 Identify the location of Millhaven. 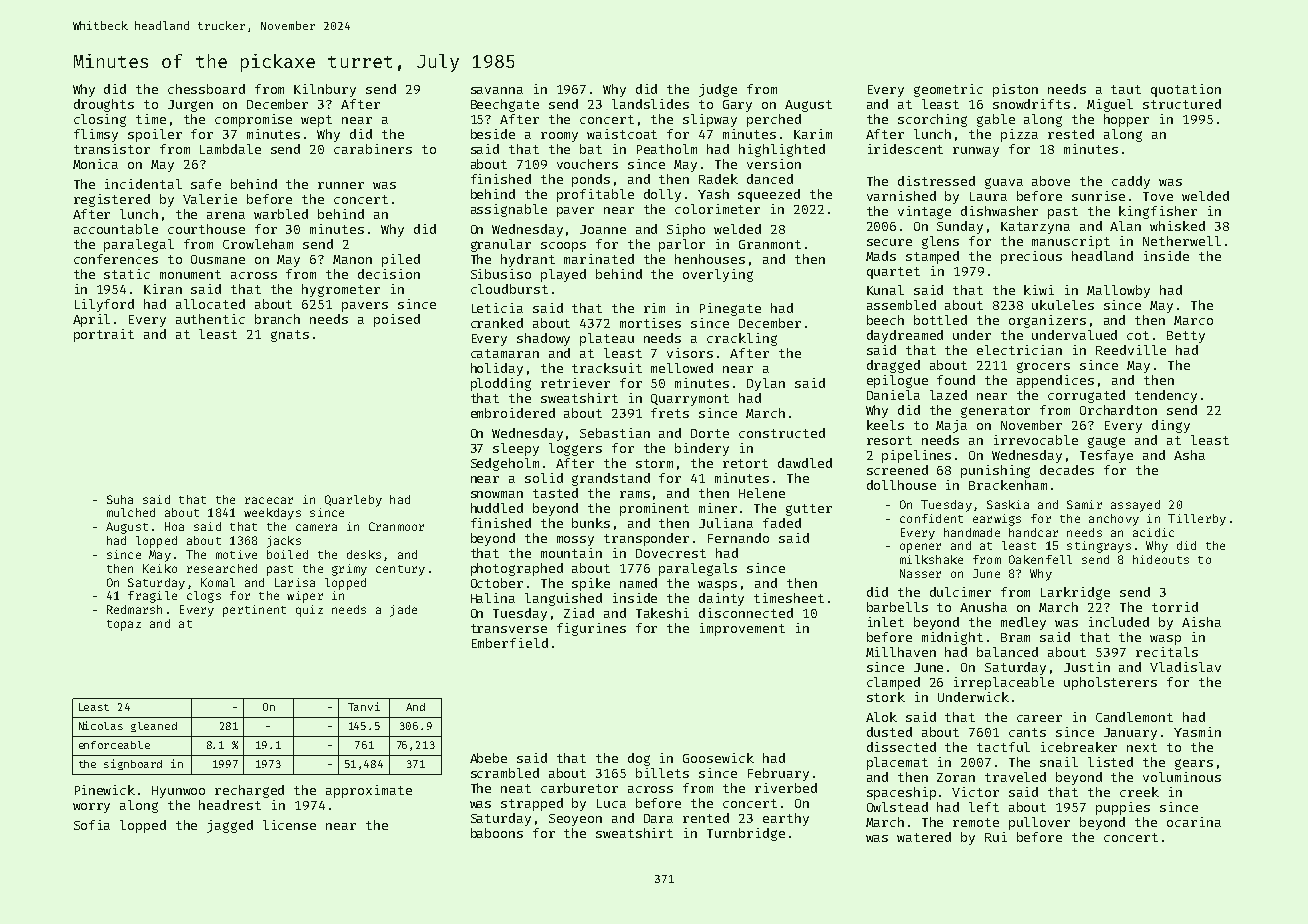
(901, 652).
